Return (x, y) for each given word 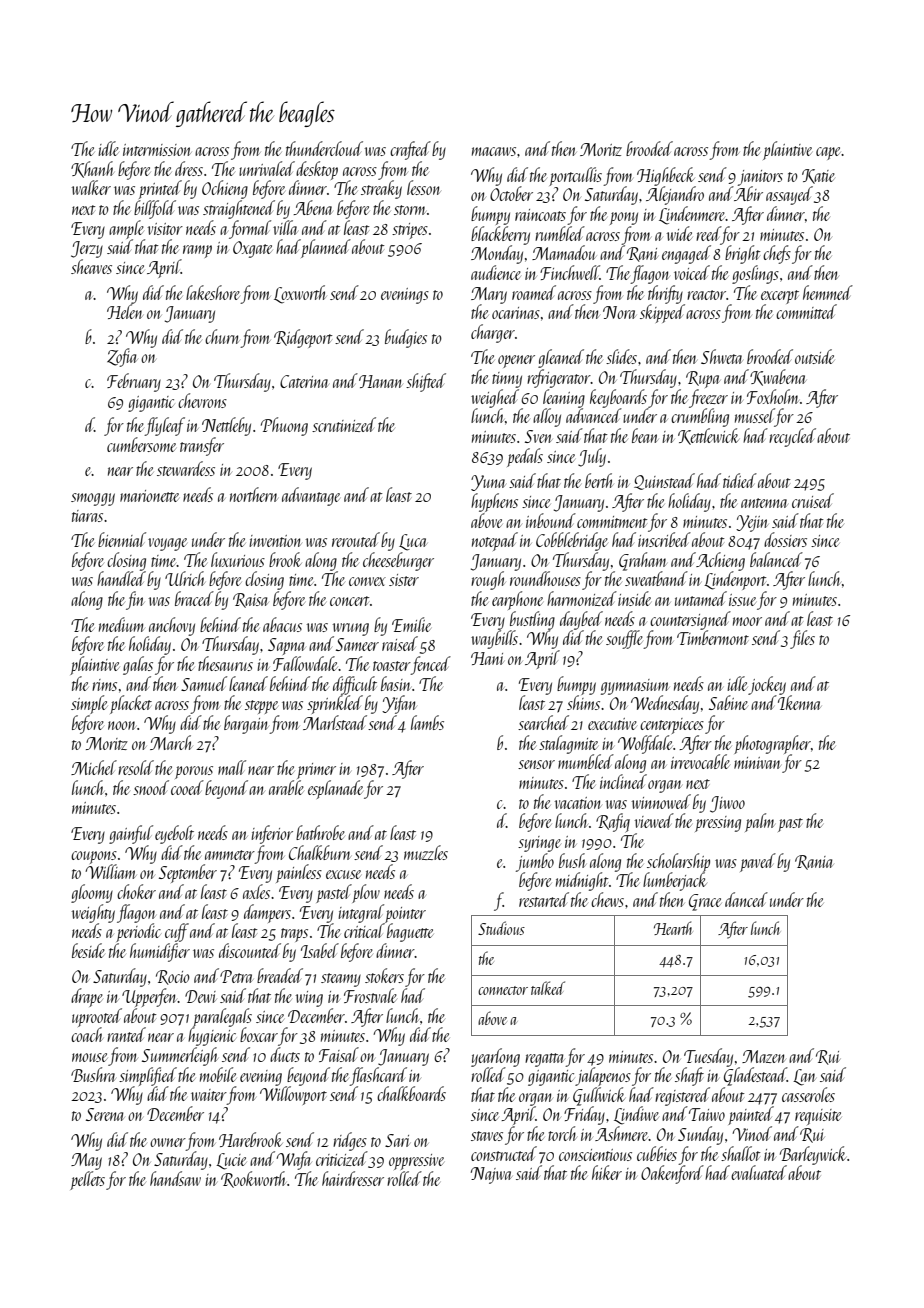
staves (487, 1136)
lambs (427, 722)
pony (624, 218)
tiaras (87, 516)
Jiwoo (727, 804)
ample (126, 229)
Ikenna (799, 702)
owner (168, 1142)
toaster (392, 666)
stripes (410, 231)
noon (122, 725)
